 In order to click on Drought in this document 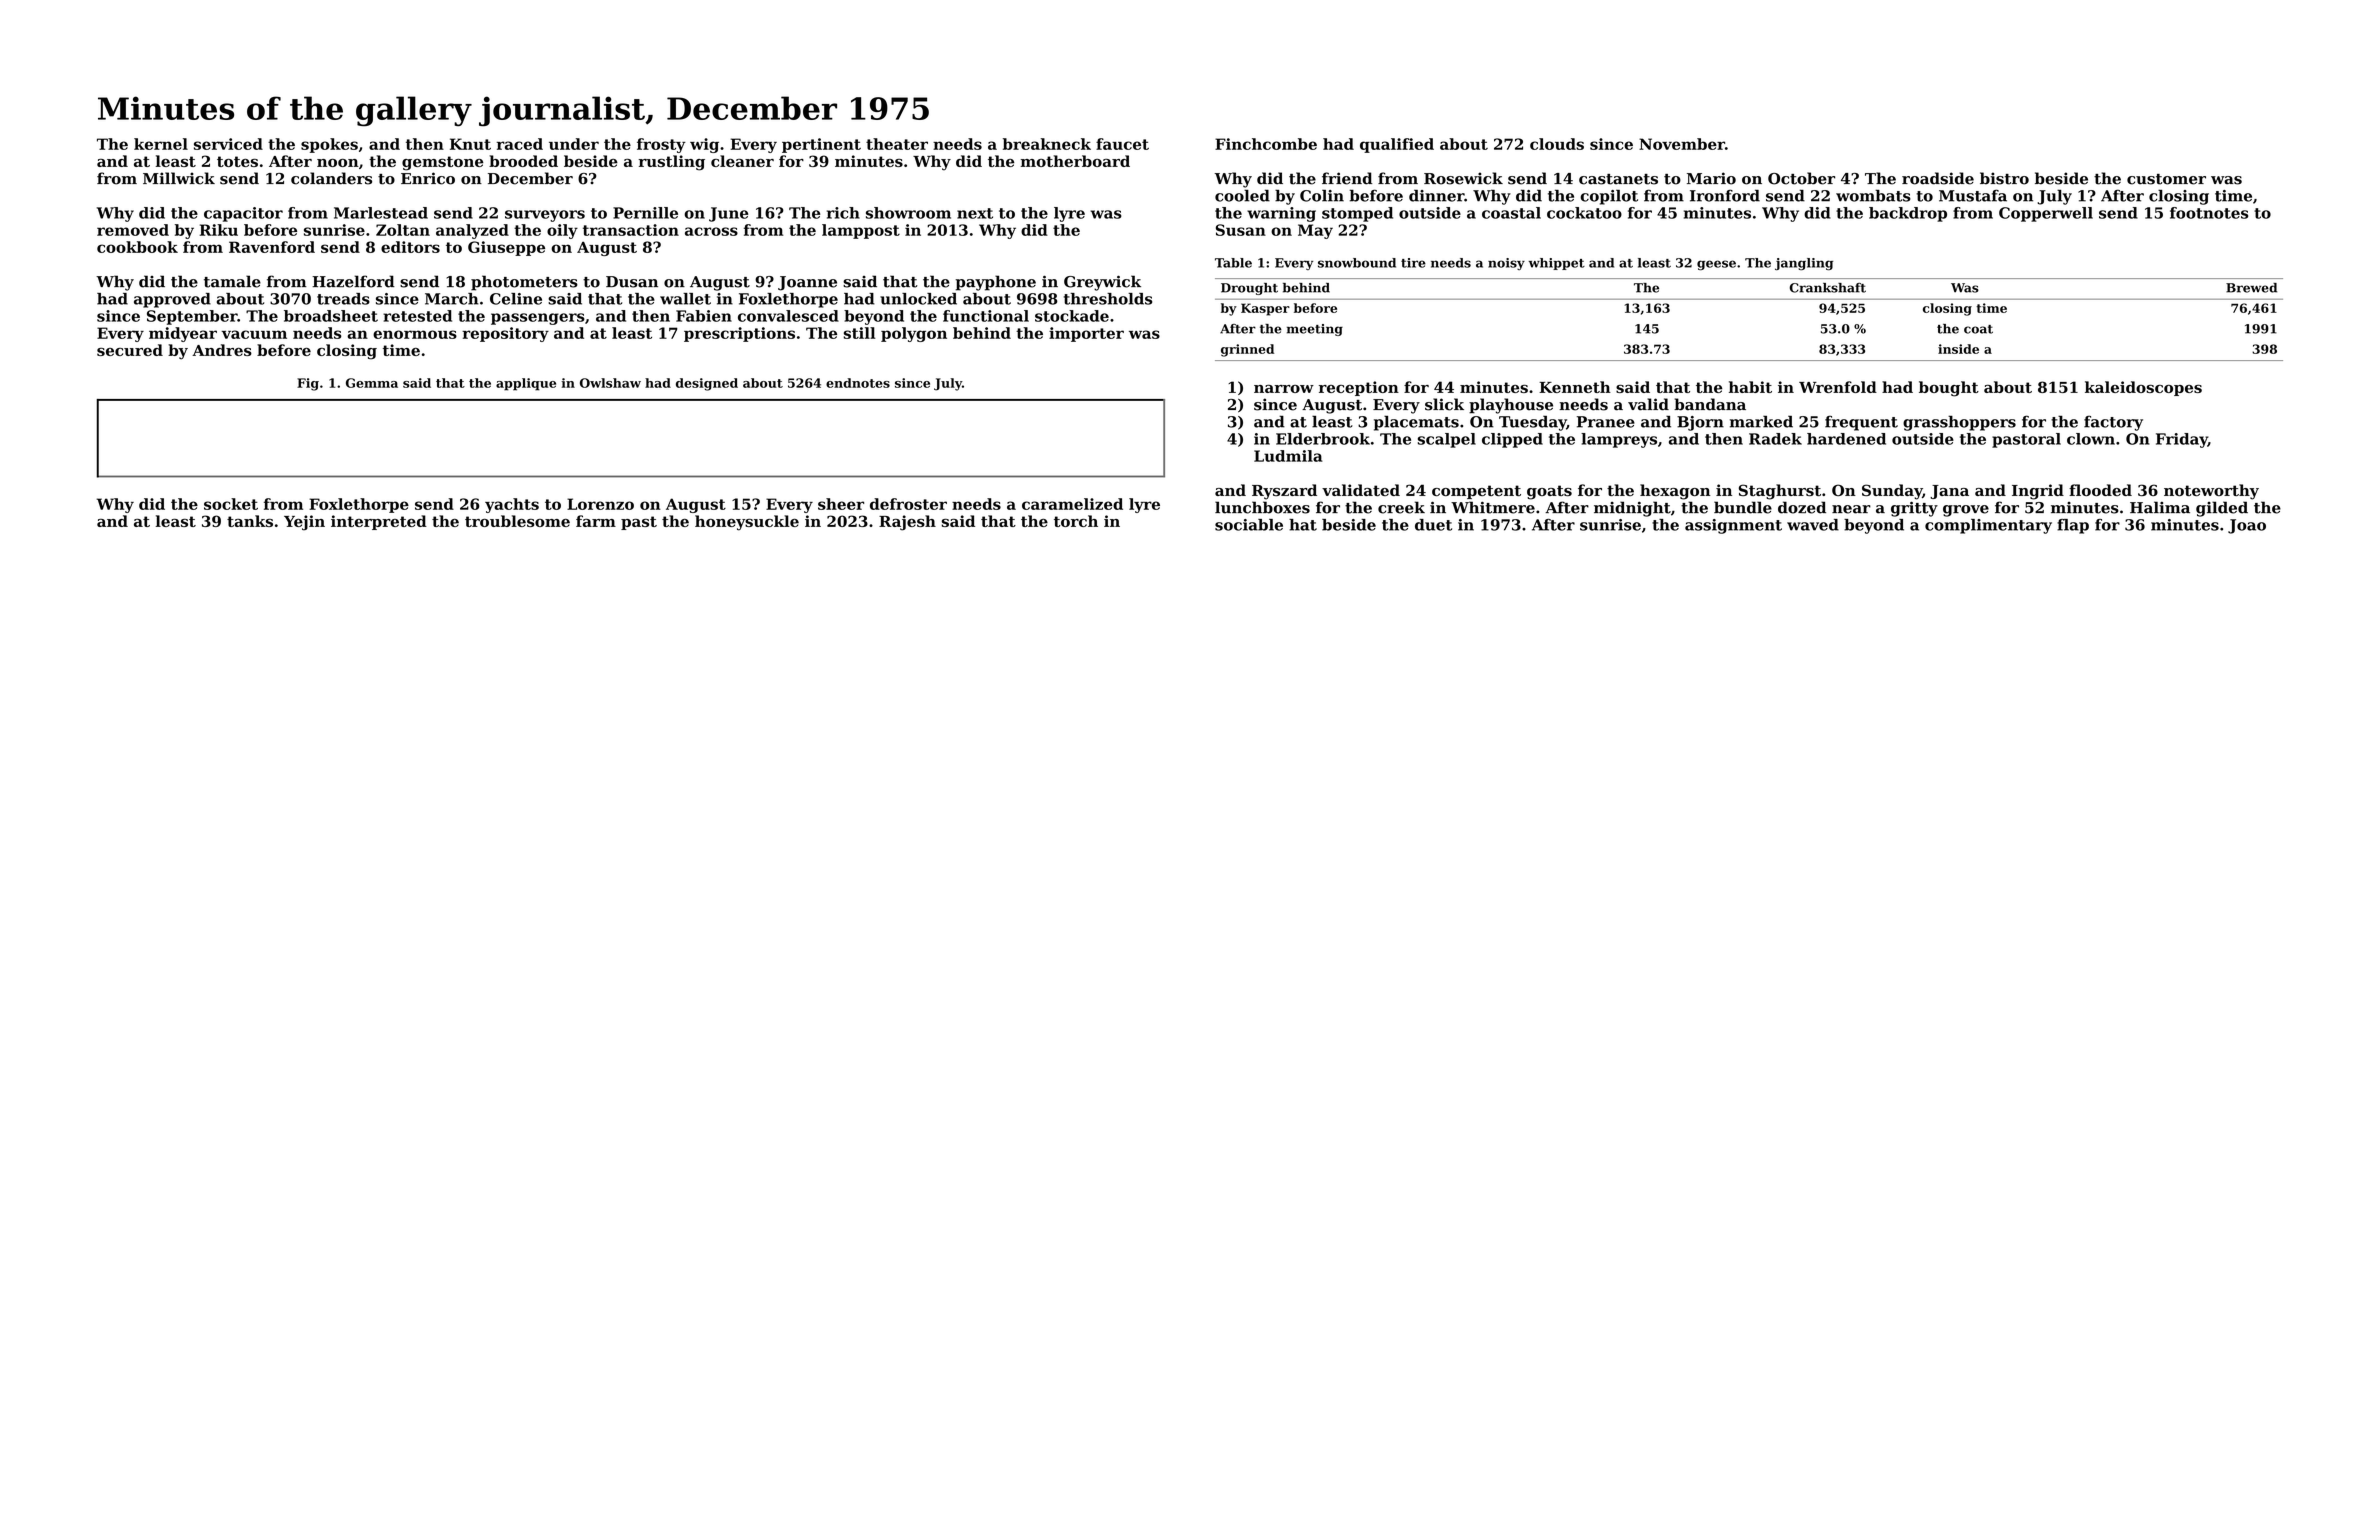, I will do `click(1249, 289)`.
